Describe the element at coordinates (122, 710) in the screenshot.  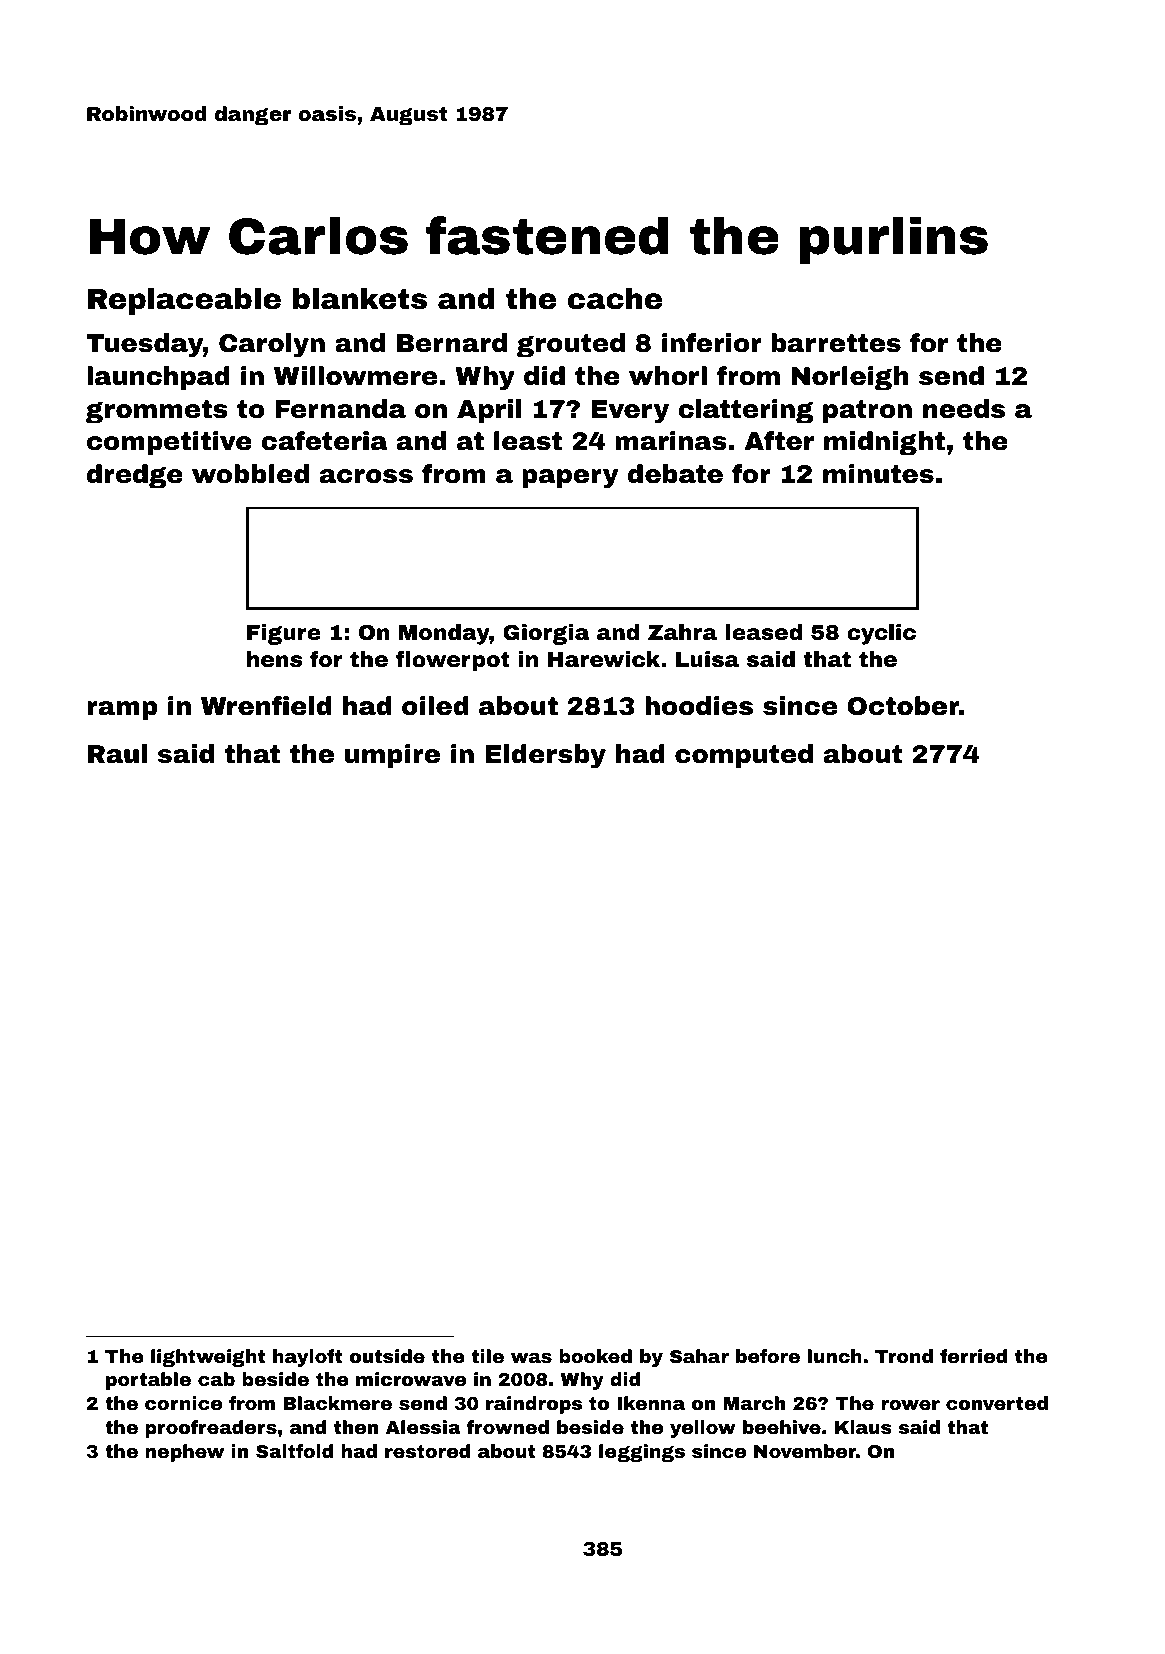
I see `ramp` at that location.
